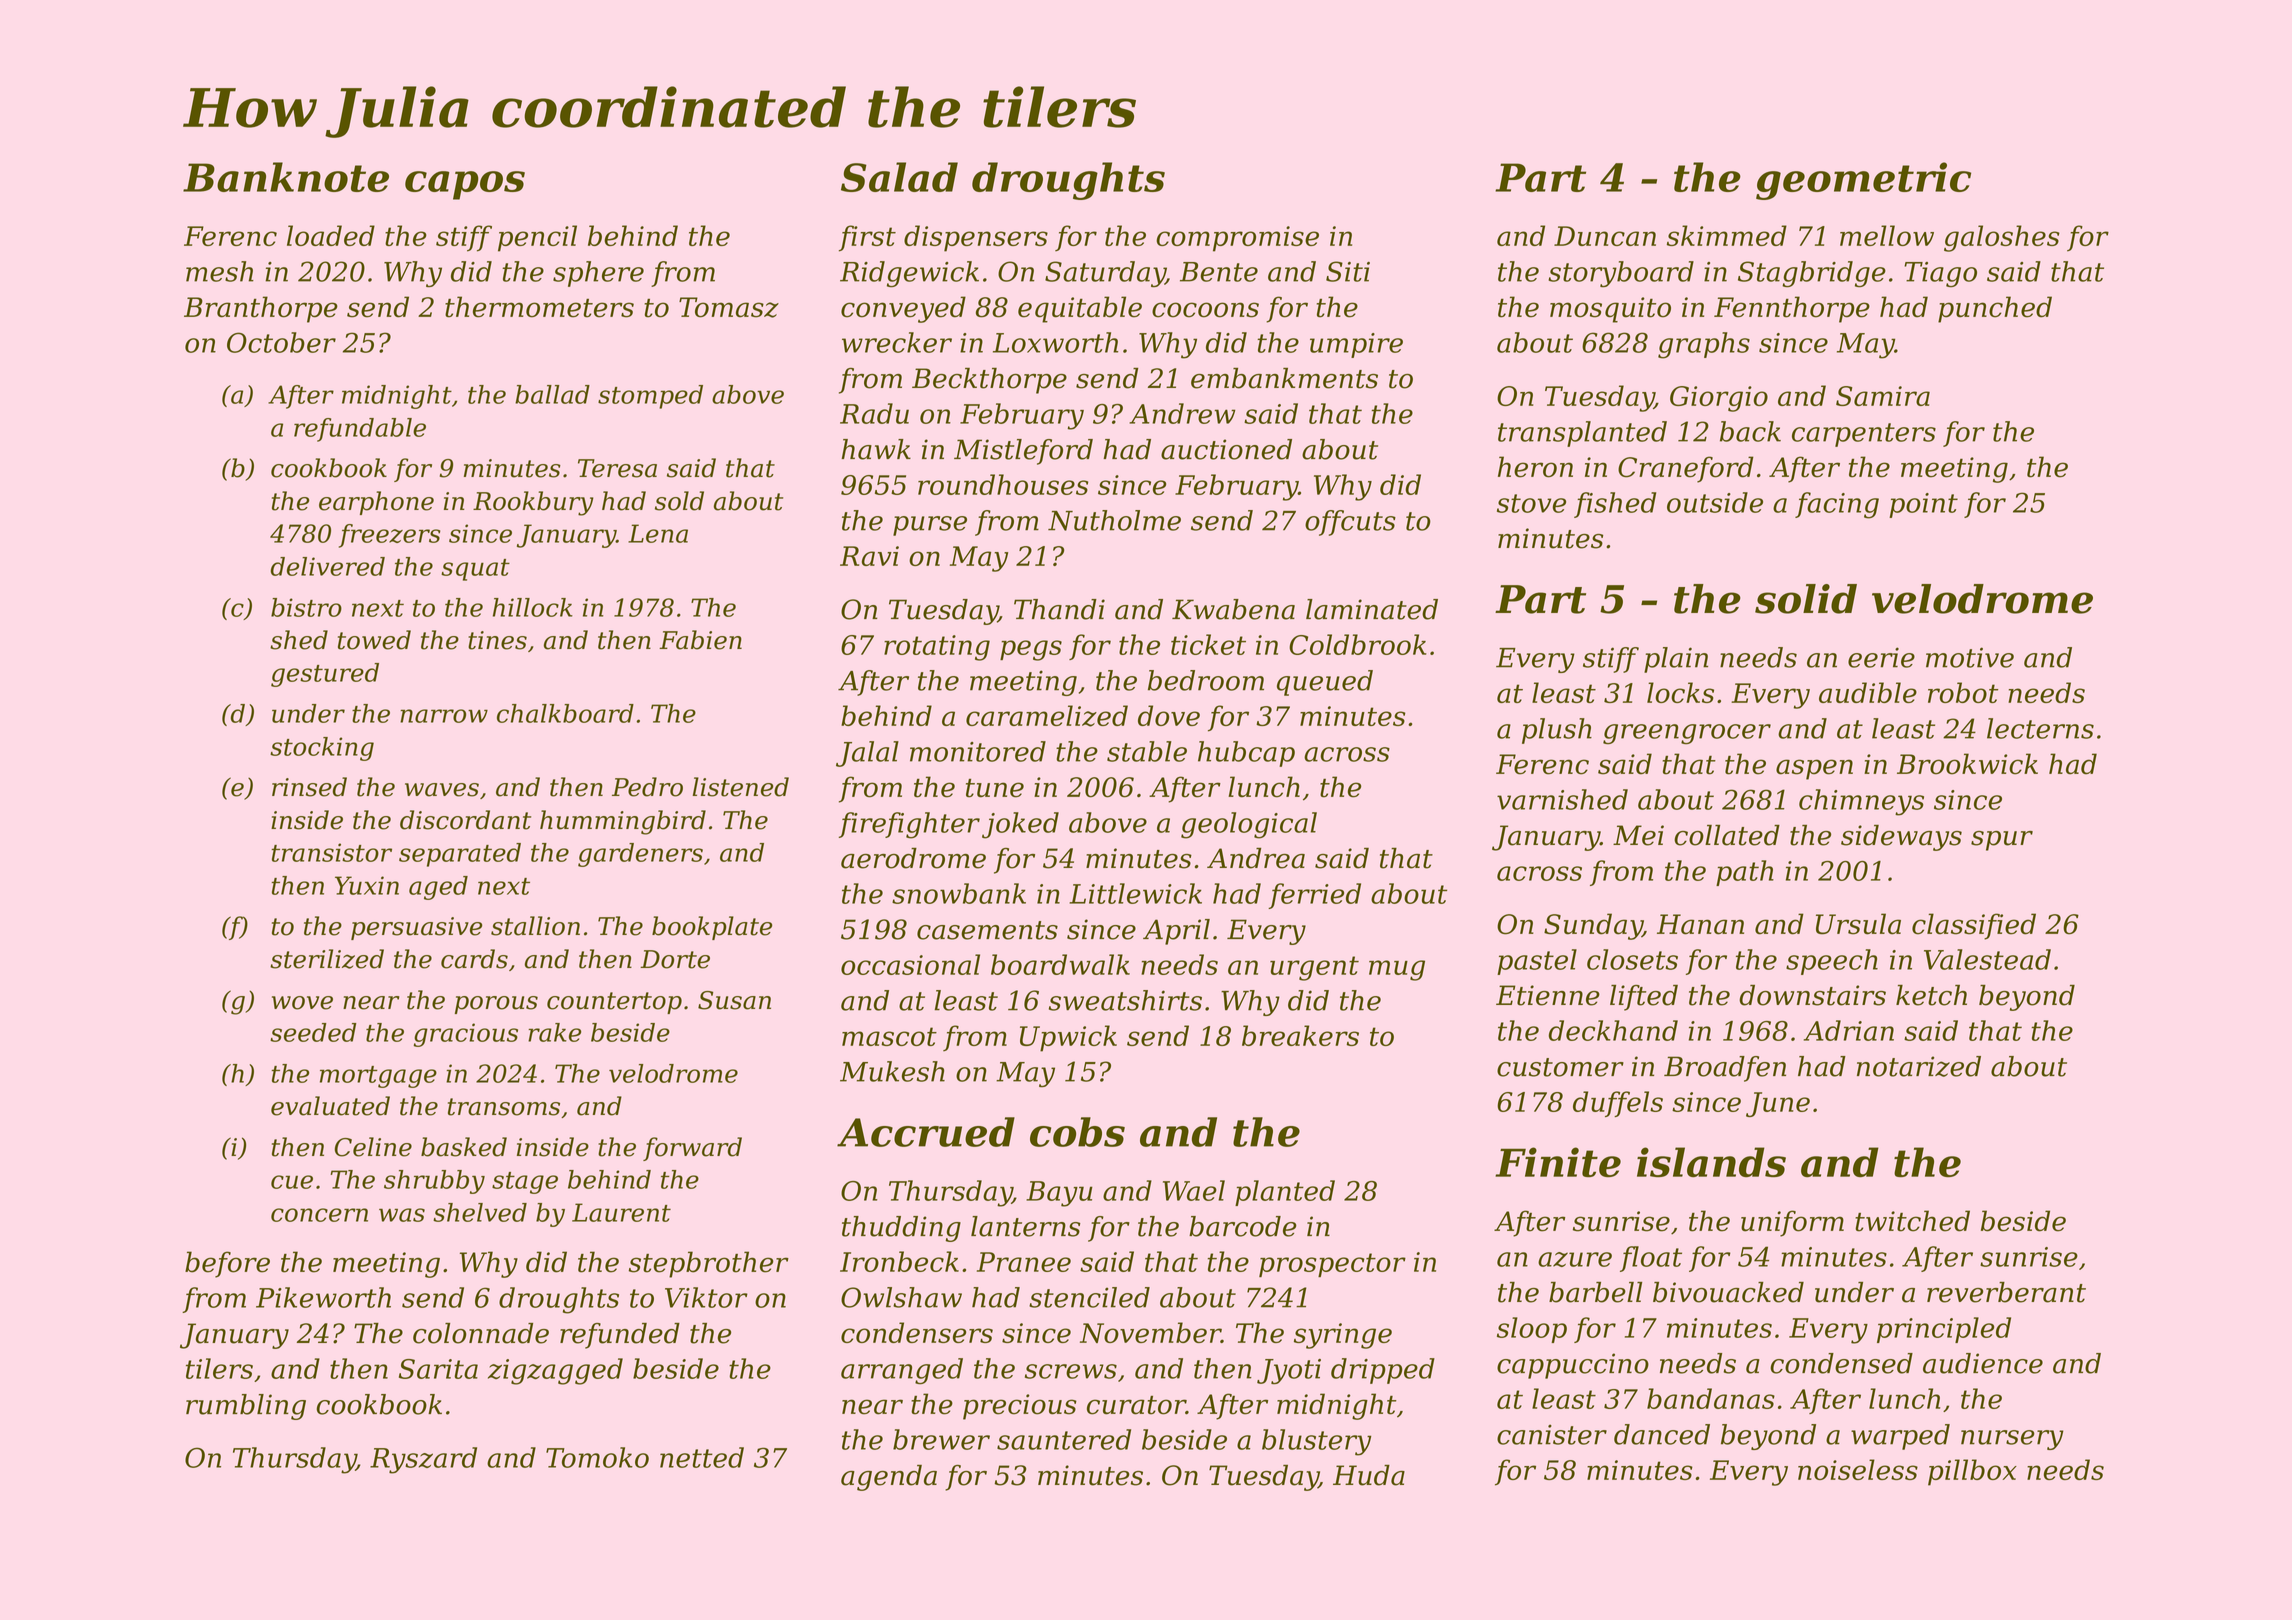  What do you see at coordinates (331, 852) in the page?
I see `transistor` at bounding box center [331, 852].
